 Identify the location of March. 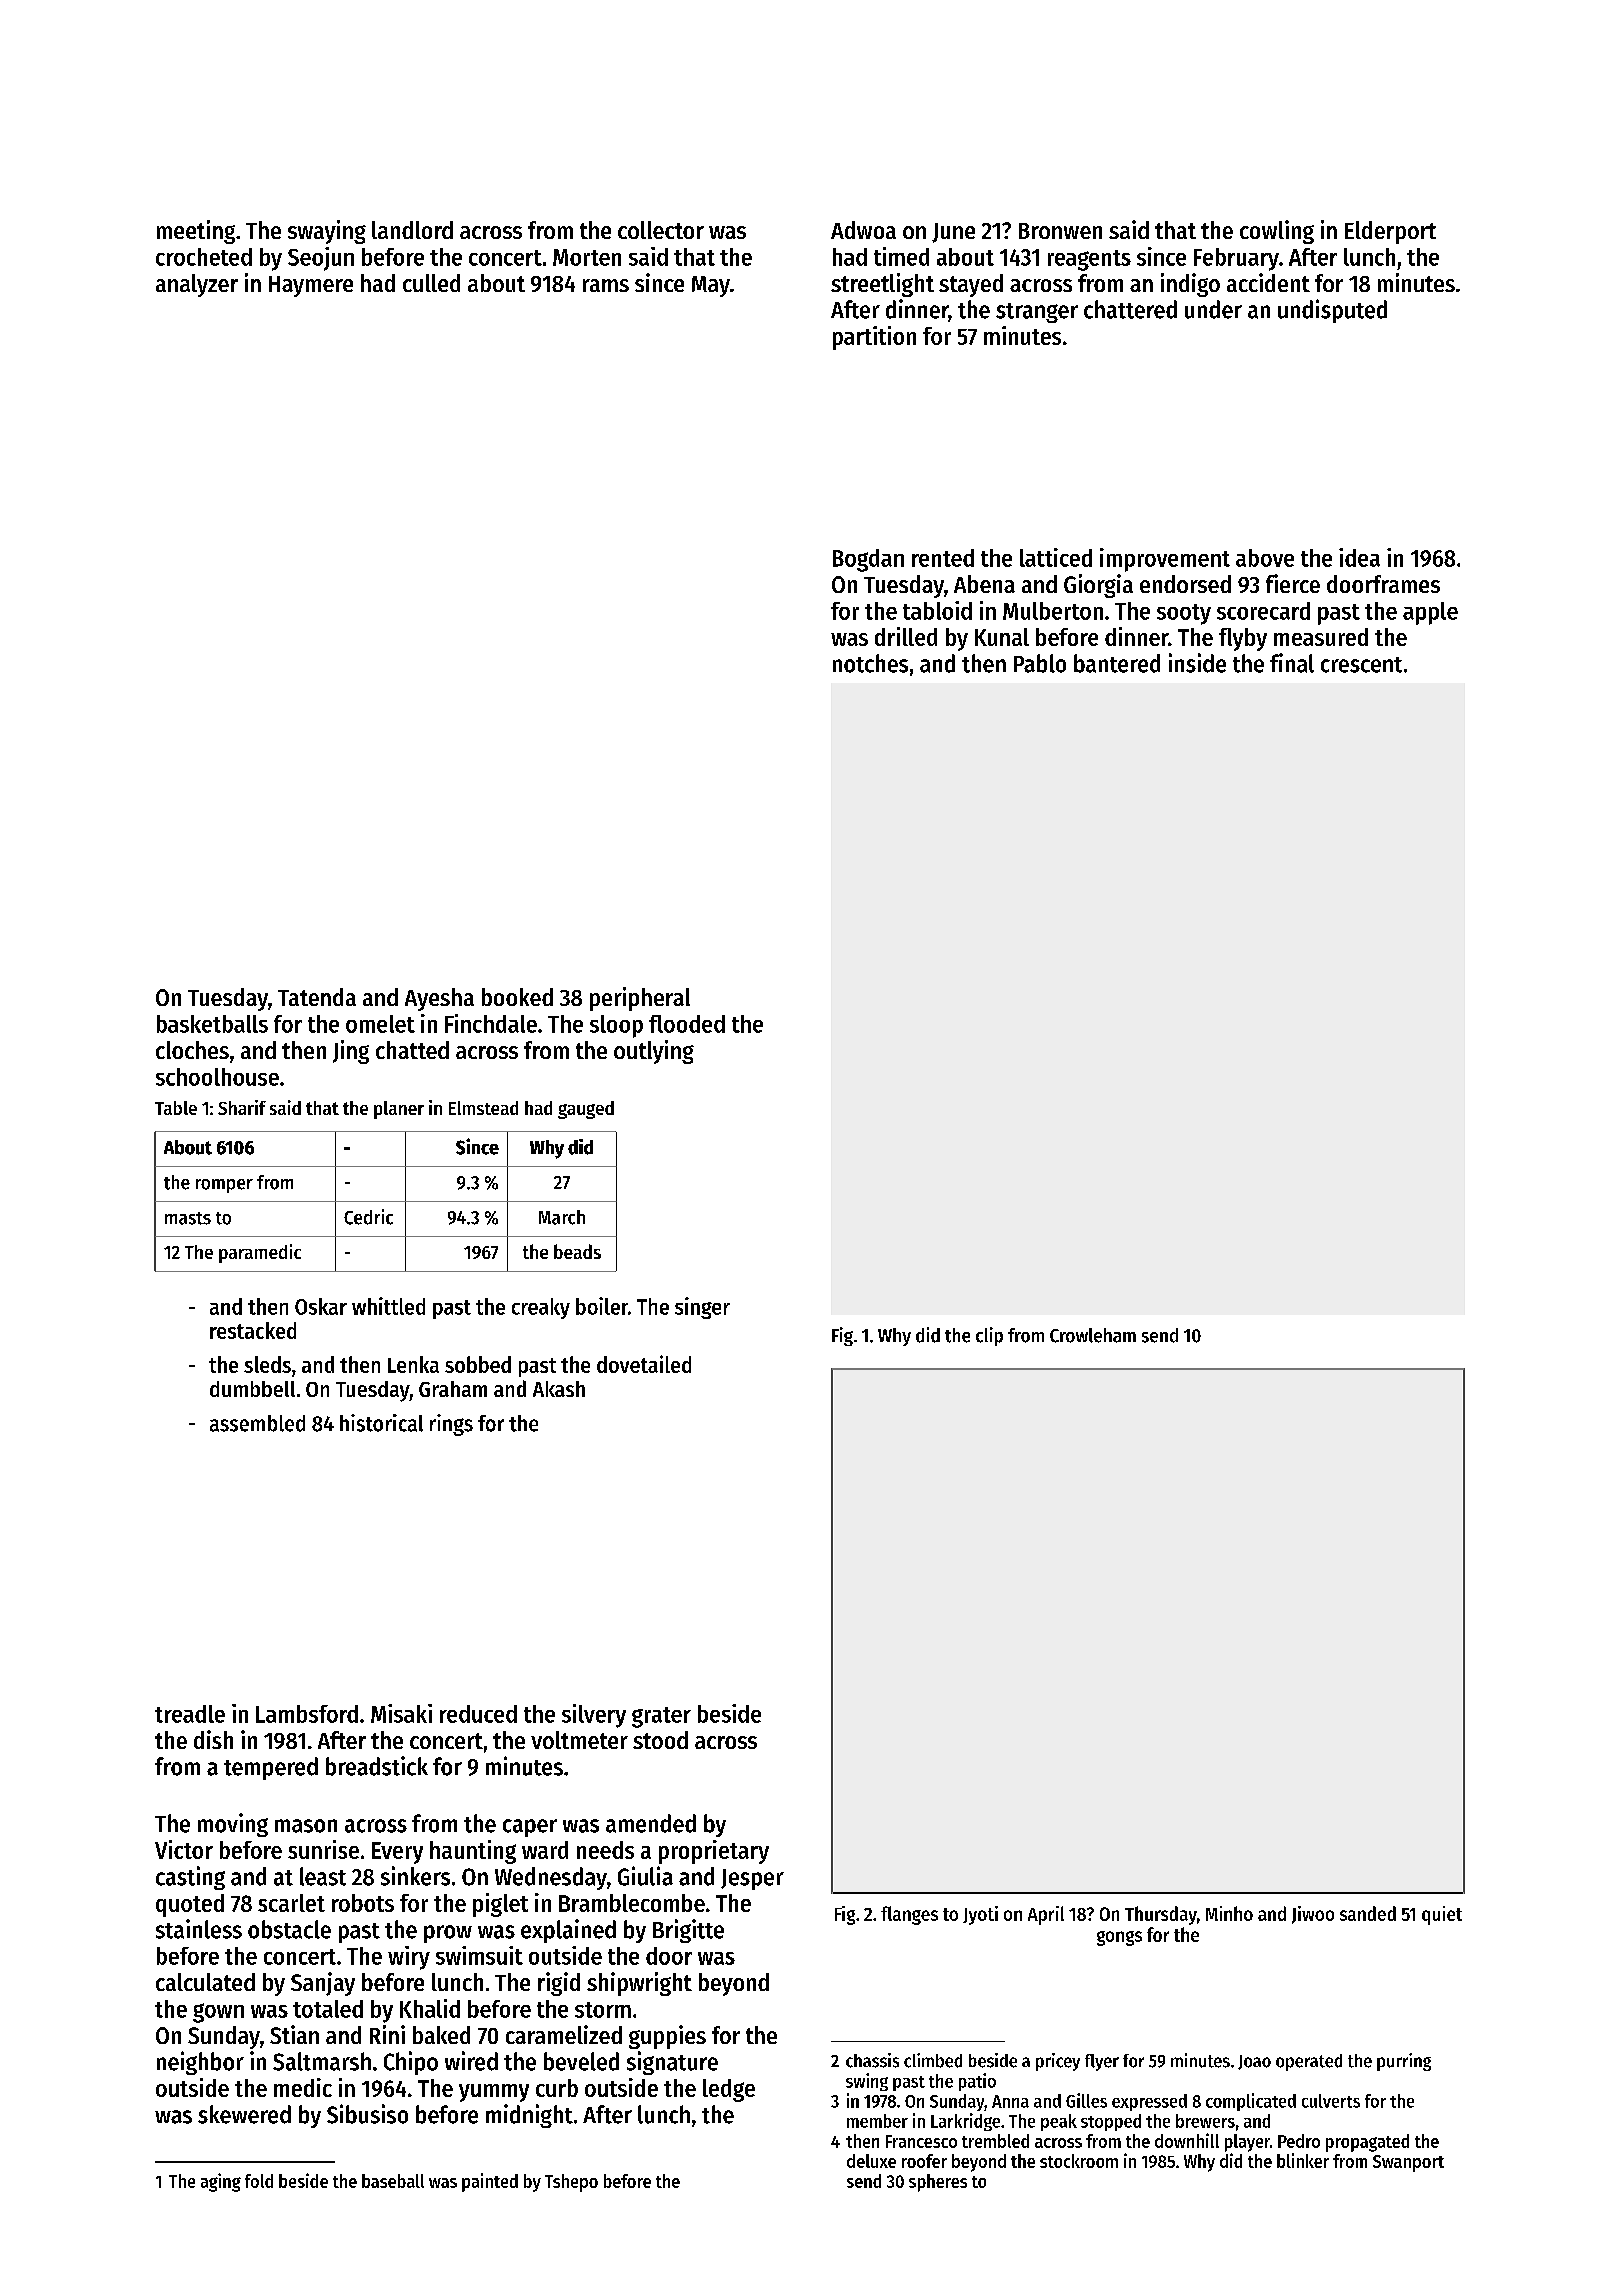
(562, 1217).
